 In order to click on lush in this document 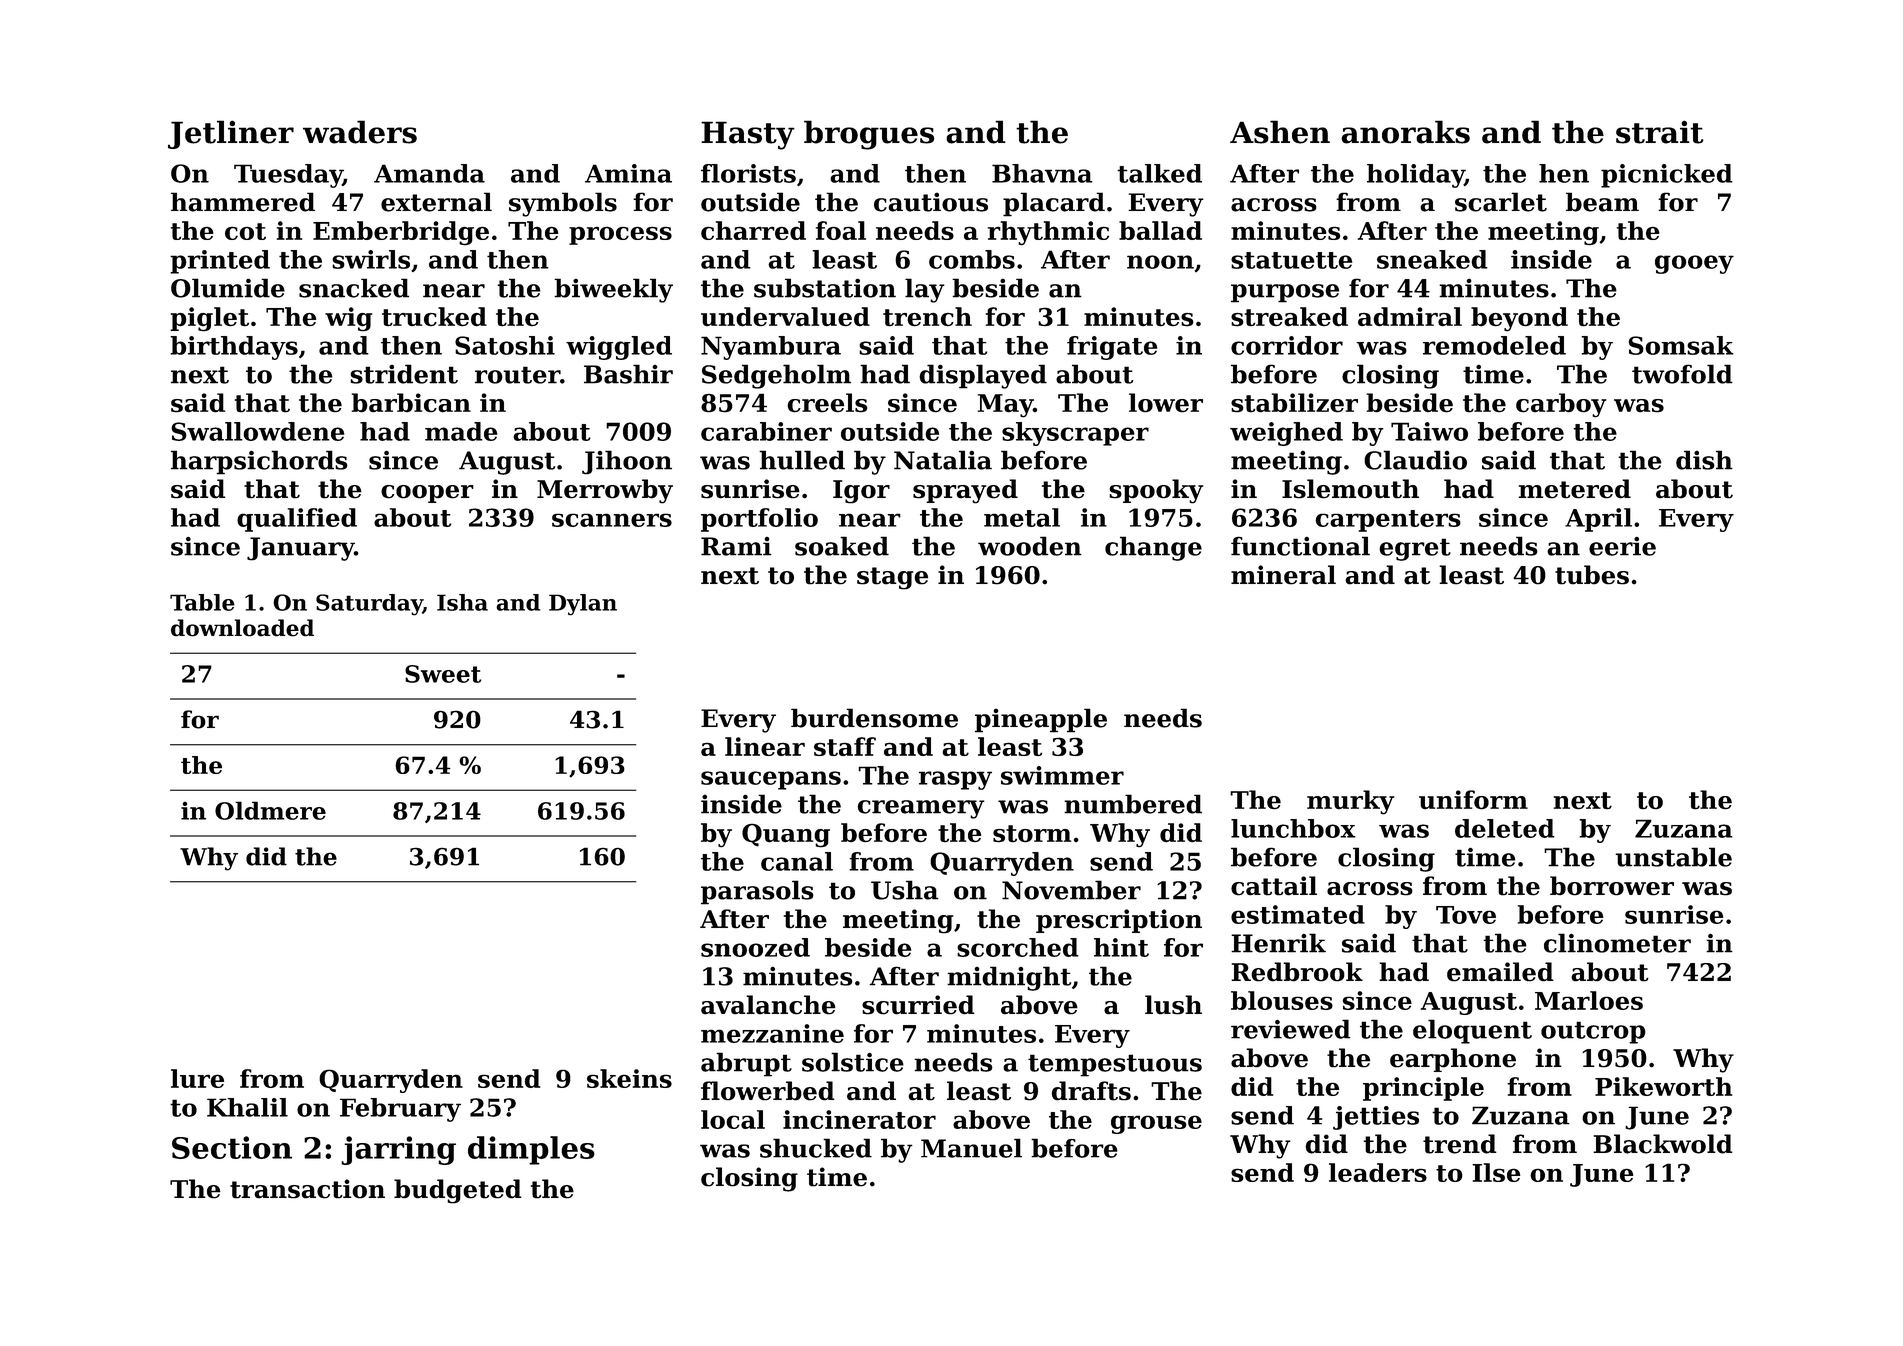, I will do `click(1173, 1005)`.
